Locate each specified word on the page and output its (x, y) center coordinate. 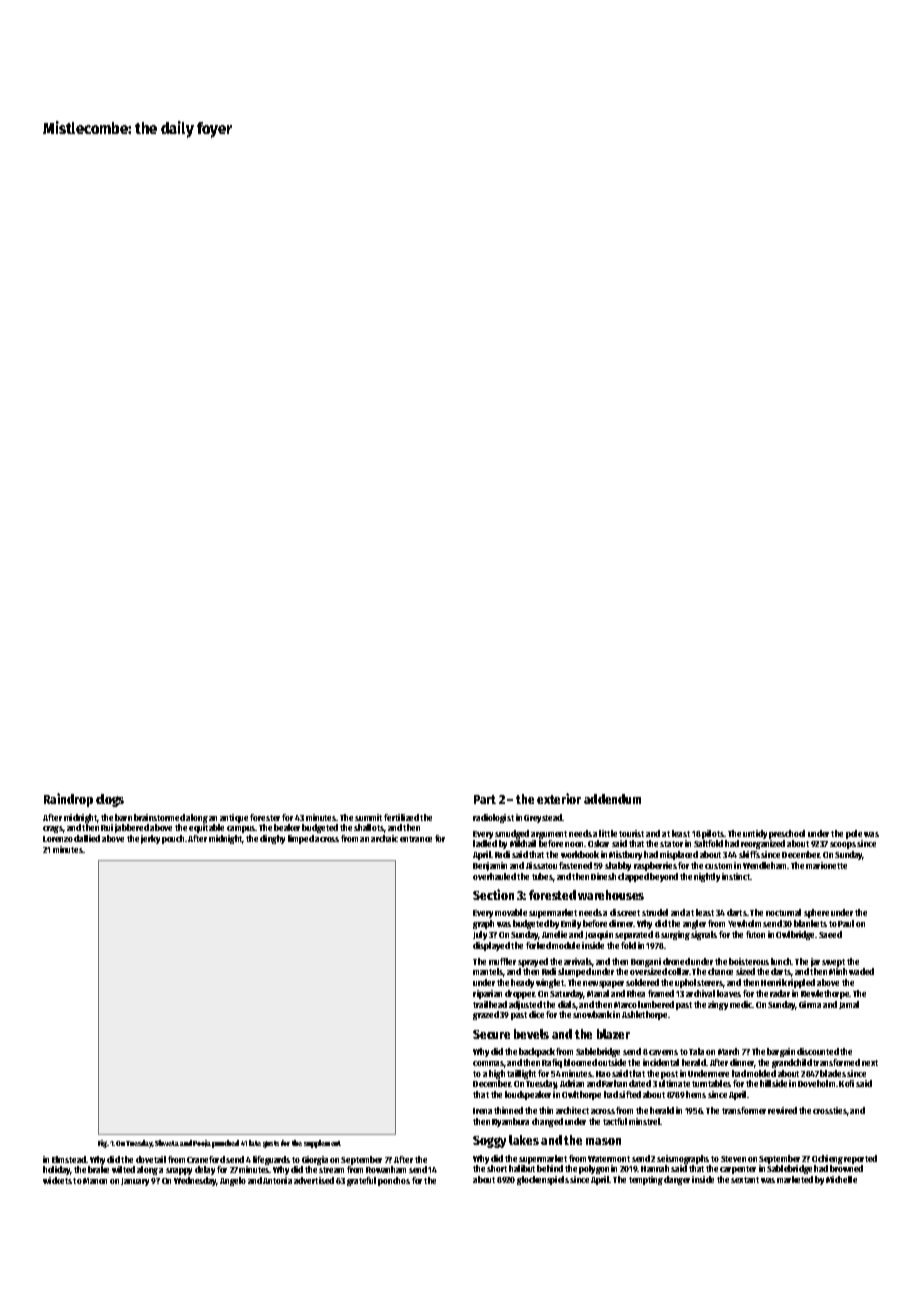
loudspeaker (528, 1095)
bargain (781, 1052)
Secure (491, 1034)
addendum (612, 799)
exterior (559, 798)
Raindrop (68, 800)
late (255, 1143)
